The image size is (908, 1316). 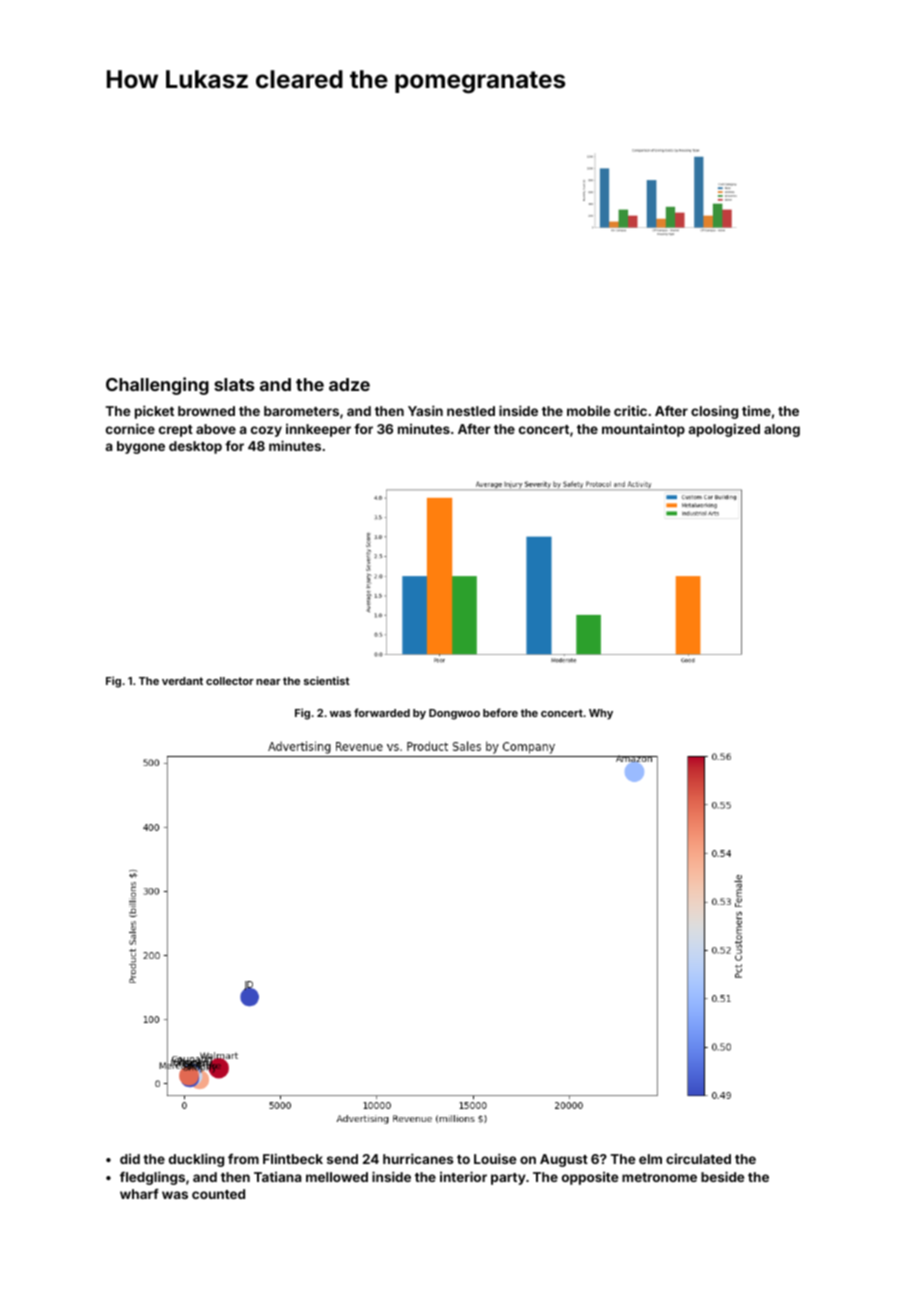 I want to click on cornice, so click(x=130, y=428).
